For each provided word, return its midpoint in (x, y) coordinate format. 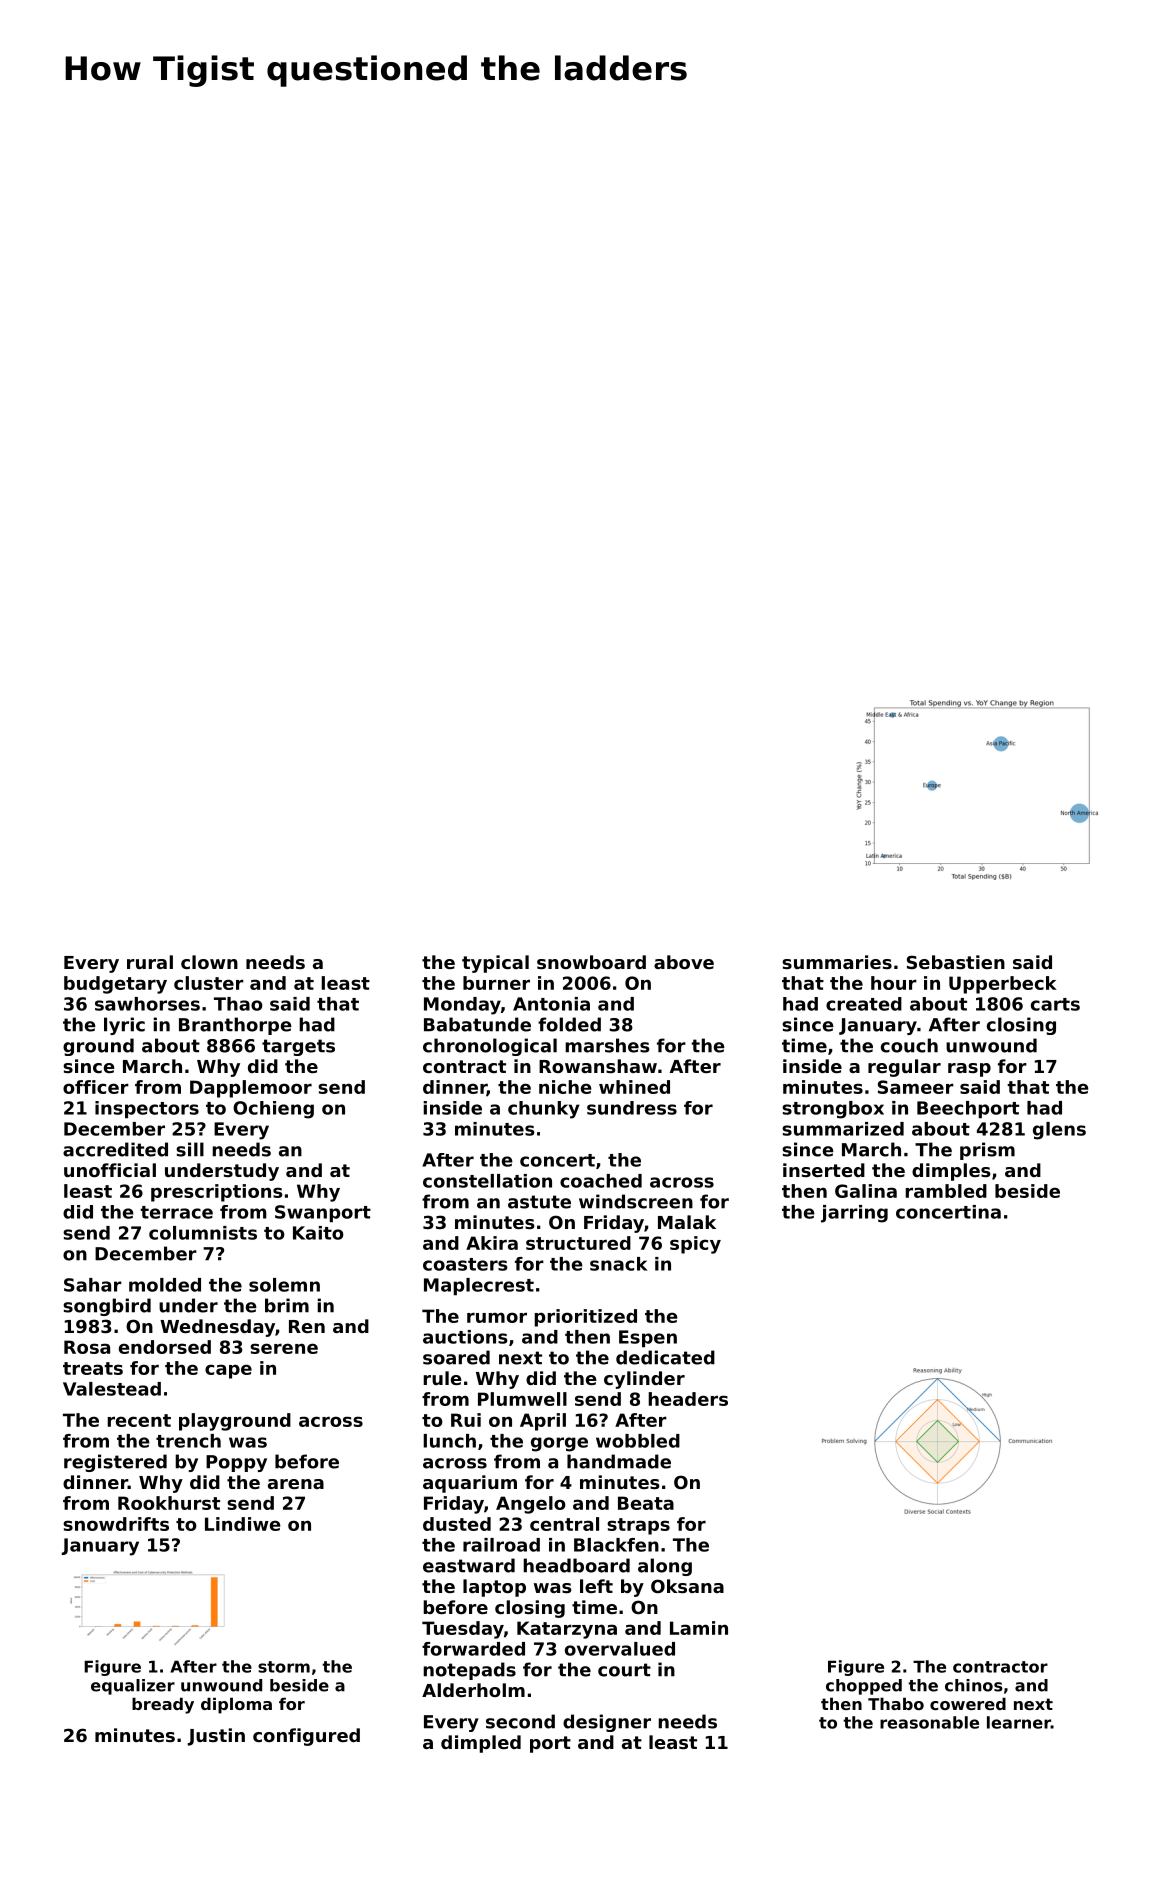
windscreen (636, 1201)
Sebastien (956, 962)
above (684, 962)
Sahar (93, 1285)
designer (607, 1723)
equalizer (133, 1687)
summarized (843, 1129)
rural (150, 962)
